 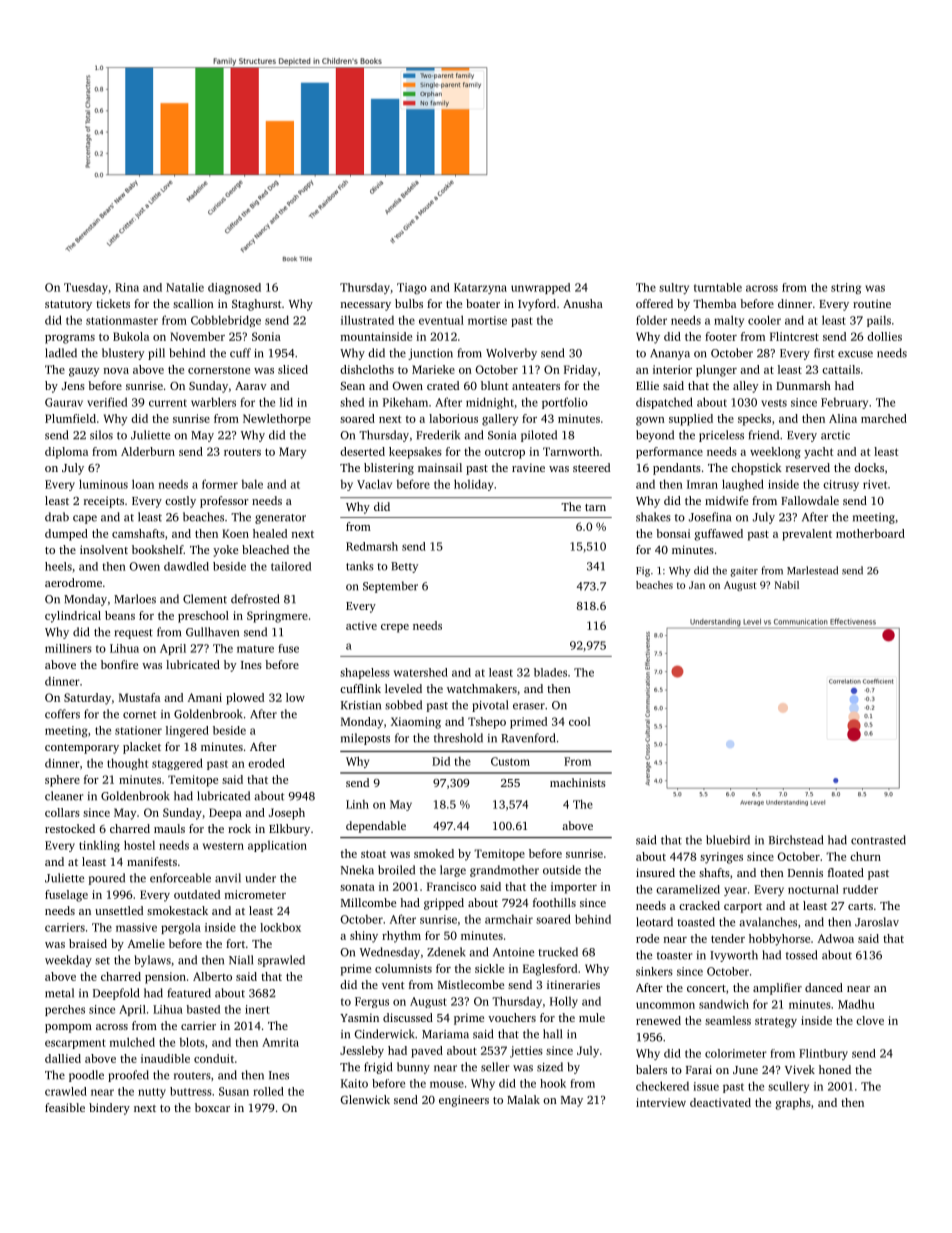 I want to click on midwife, so click(x=726, y=500).
